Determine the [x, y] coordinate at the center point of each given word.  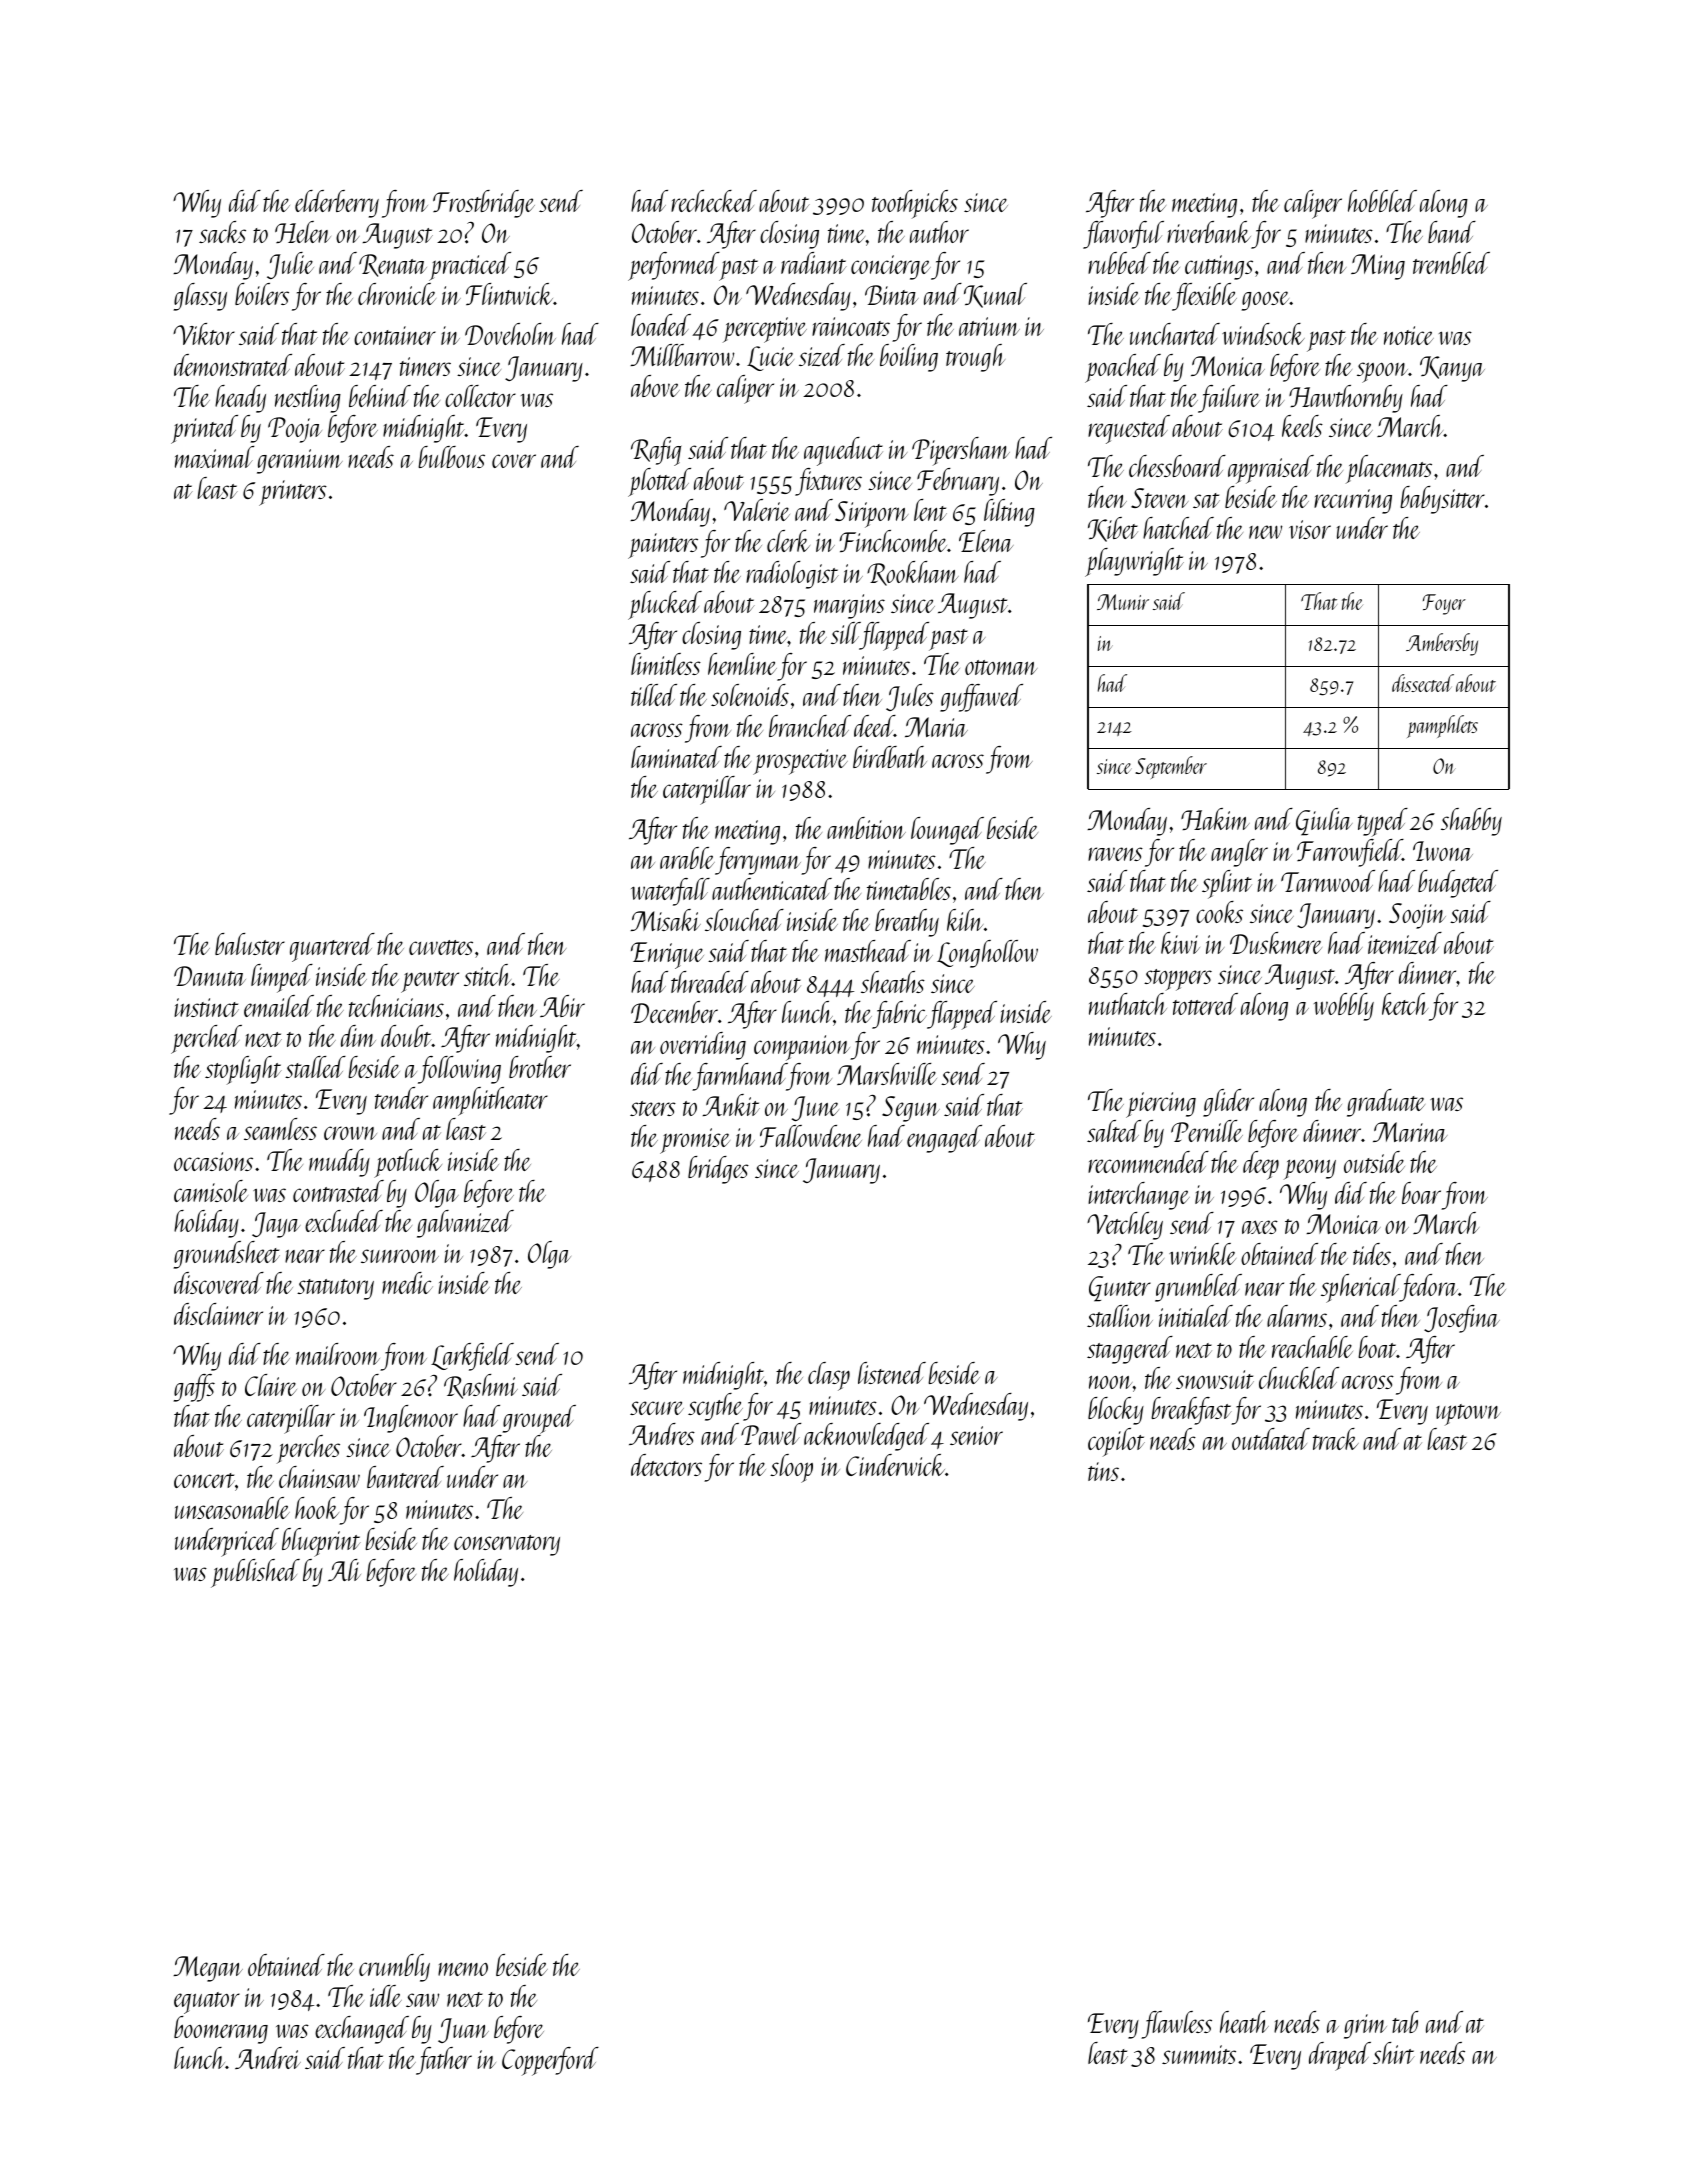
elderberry [337, 204]
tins [1103, 1471]
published [255, 1573]
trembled [1451, 263]
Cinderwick [895, 1465]
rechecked [714, 201]
